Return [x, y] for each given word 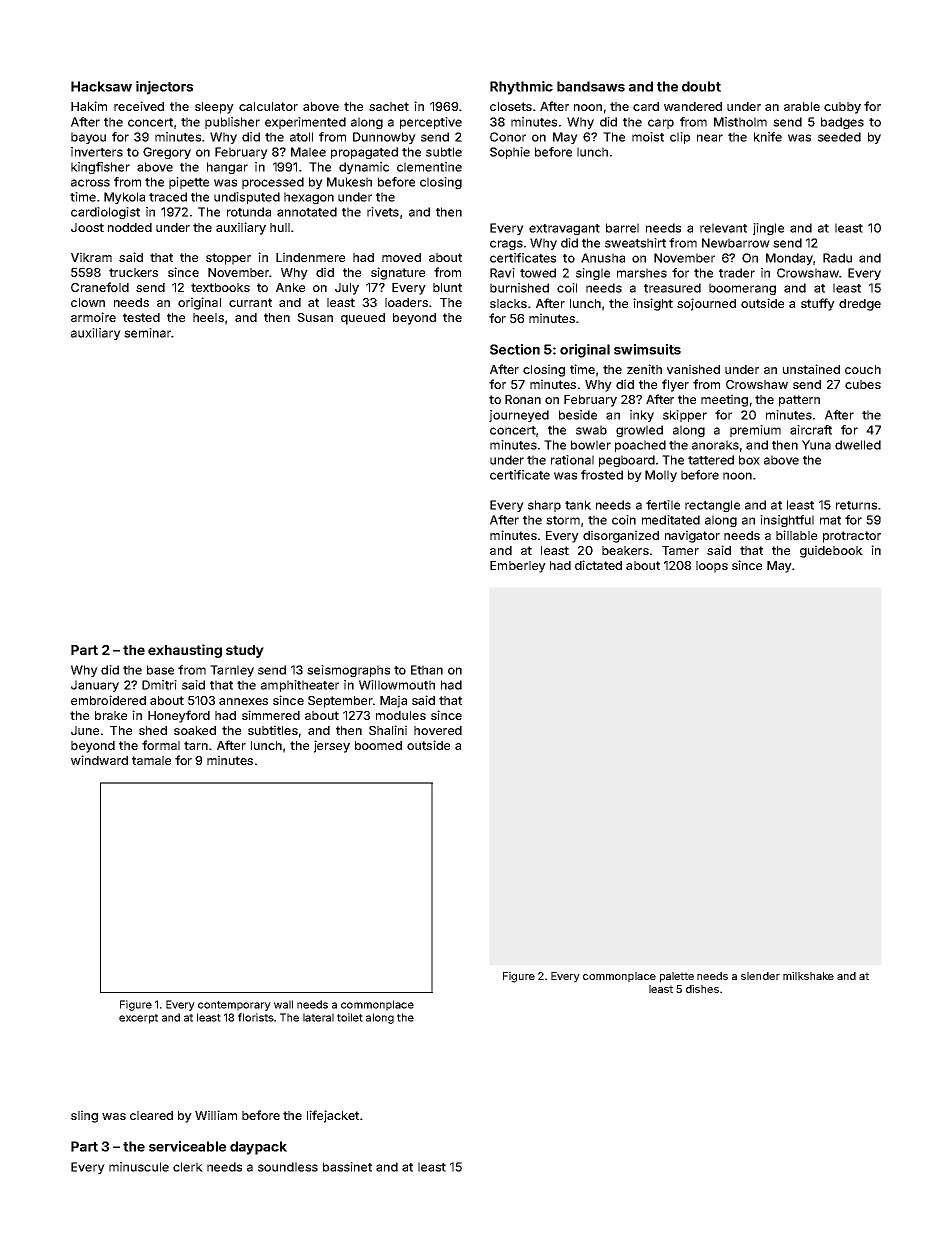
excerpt [138, 1019]
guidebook [831, 551]
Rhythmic [521, 88]
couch [863, 369]
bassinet [347, 1167]
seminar [147, 333]
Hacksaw [101, 86]
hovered [438, 730]
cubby [842, 108]
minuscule [139, 1167]
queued [363, 319]
